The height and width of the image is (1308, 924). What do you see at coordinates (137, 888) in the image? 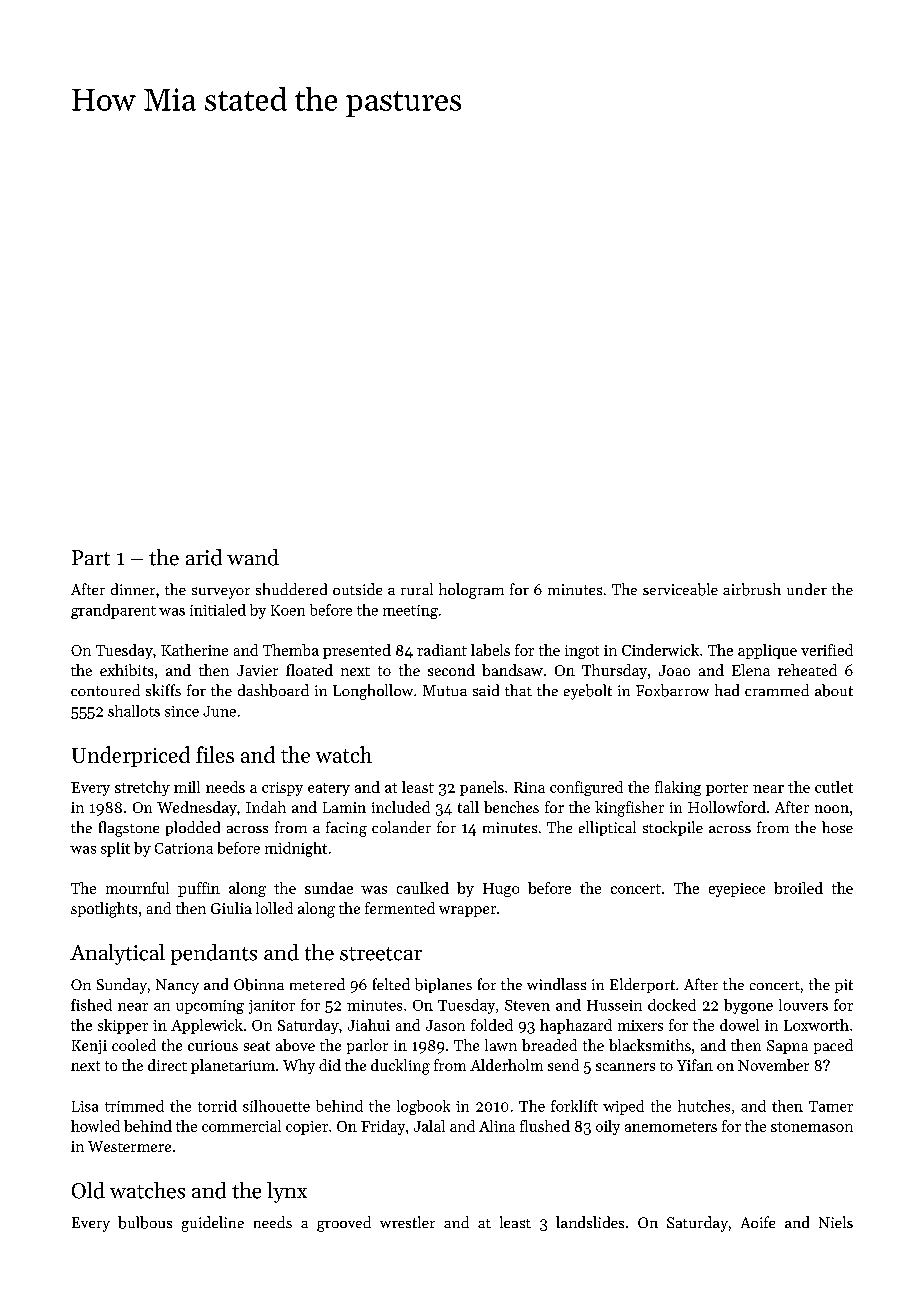
I see `mournful` at bounding box center [137, 888].
